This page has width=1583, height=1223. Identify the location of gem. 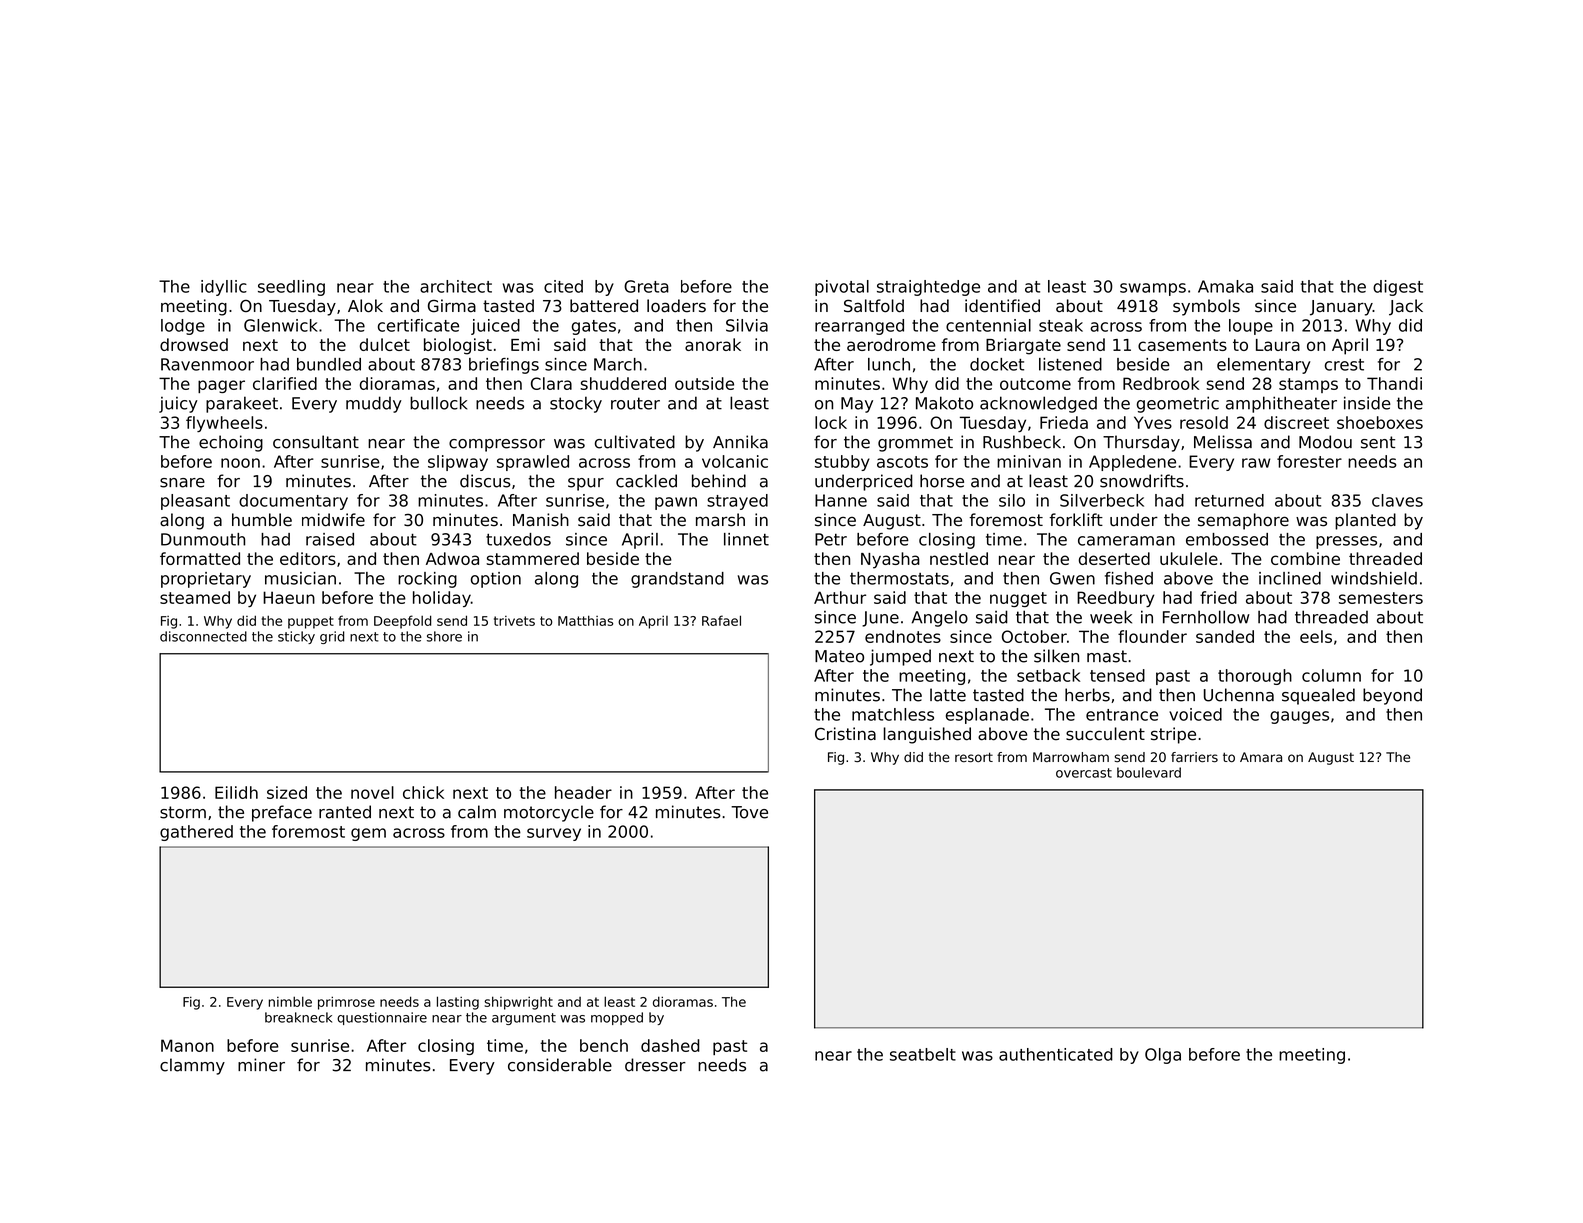
(368, 834).
